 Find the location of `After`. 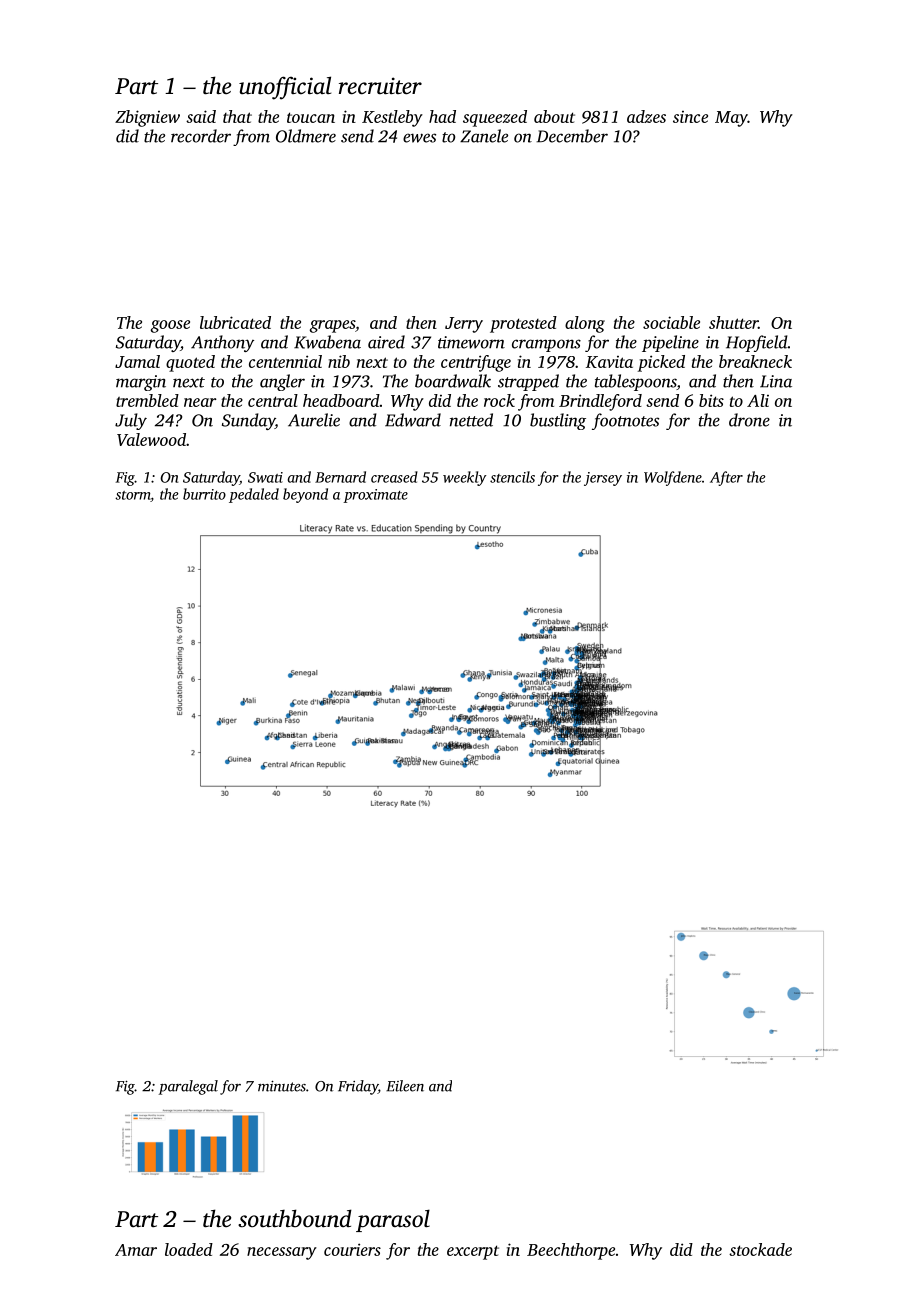

After is located at coordinates (726, 478).
